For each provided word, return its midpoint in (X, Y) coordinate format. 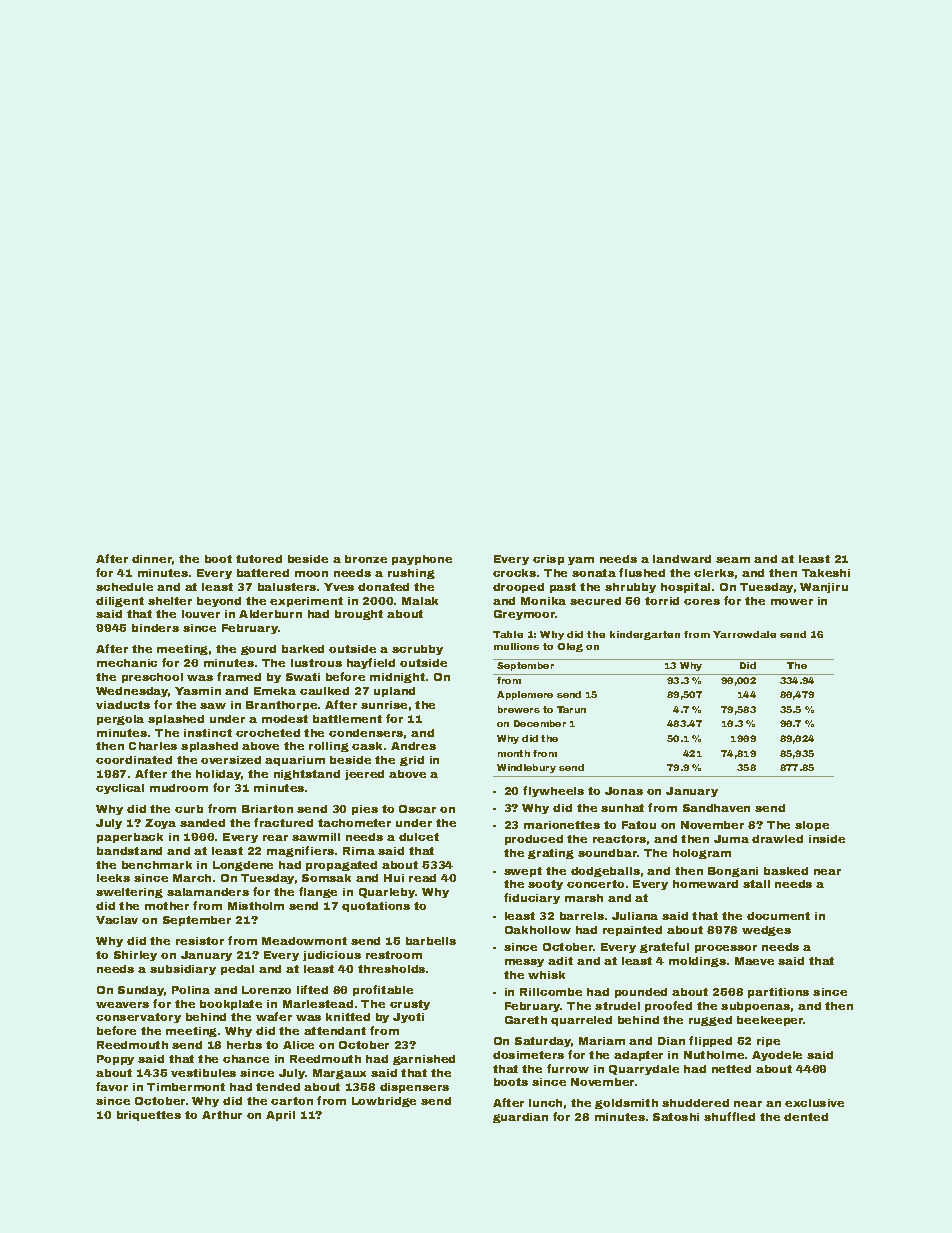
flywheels (553, 791)
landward (682, 559)
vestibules (203, 1073)
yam (581, 561)
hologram (702, 854)
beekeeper (770, 1021)
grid (412, 761)
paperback (130, 838)
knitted (348, 1017)
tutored (259, 559)
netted (731, 1069)
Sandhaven (716, 808)
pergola (120, 720)
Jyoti (408, 1018)
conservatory (138, 1018)
